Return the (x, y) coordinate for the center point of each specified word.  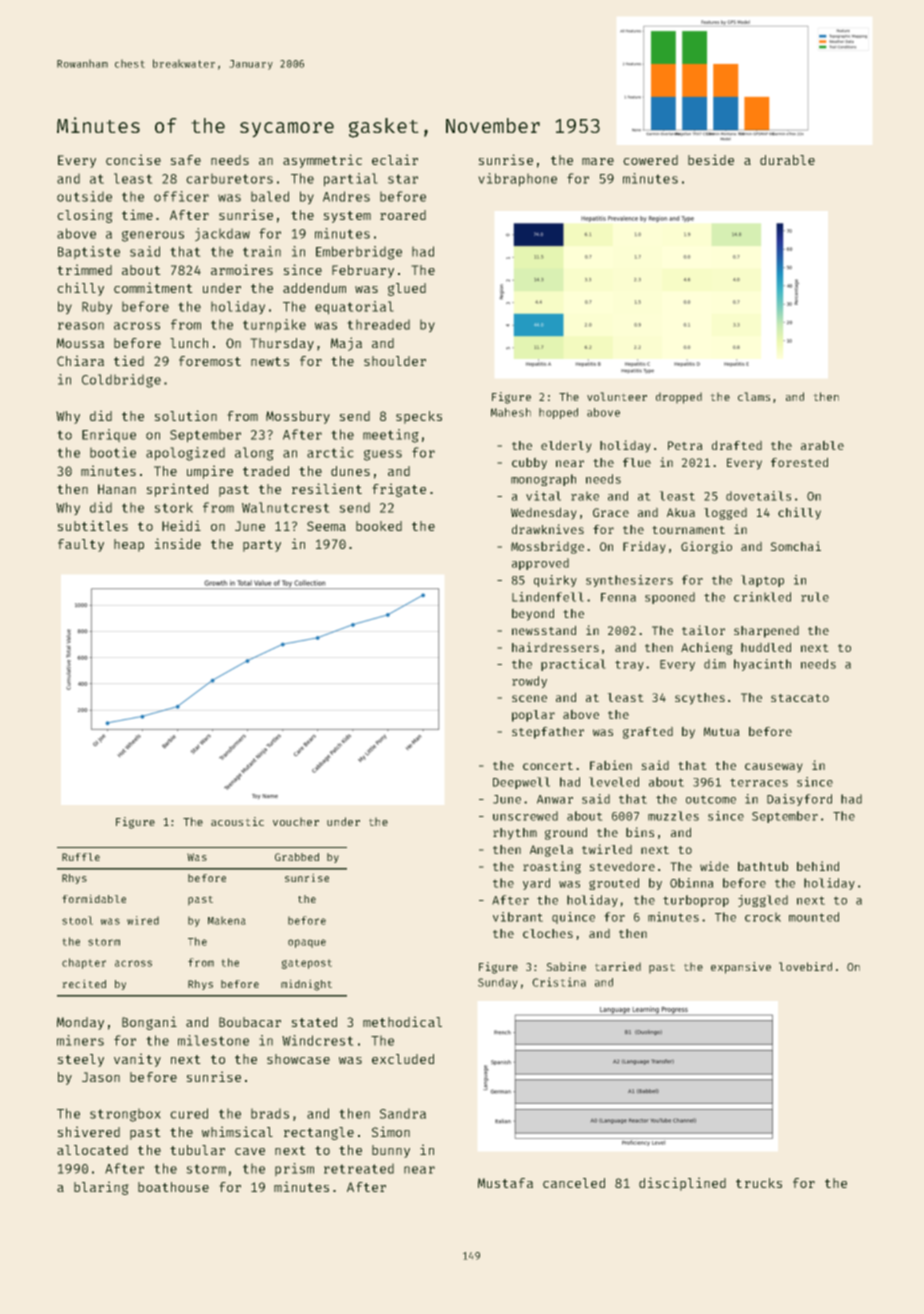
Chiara (80, 360)
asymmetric (322, 161)
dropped (679, 398)
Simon (391, 1131)
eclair (395, 159)
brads (270, 1113)
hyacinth (762, 665)
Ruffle (81, 857)
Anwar (555, 799)
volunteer (617, 396)
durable (787, 160)
